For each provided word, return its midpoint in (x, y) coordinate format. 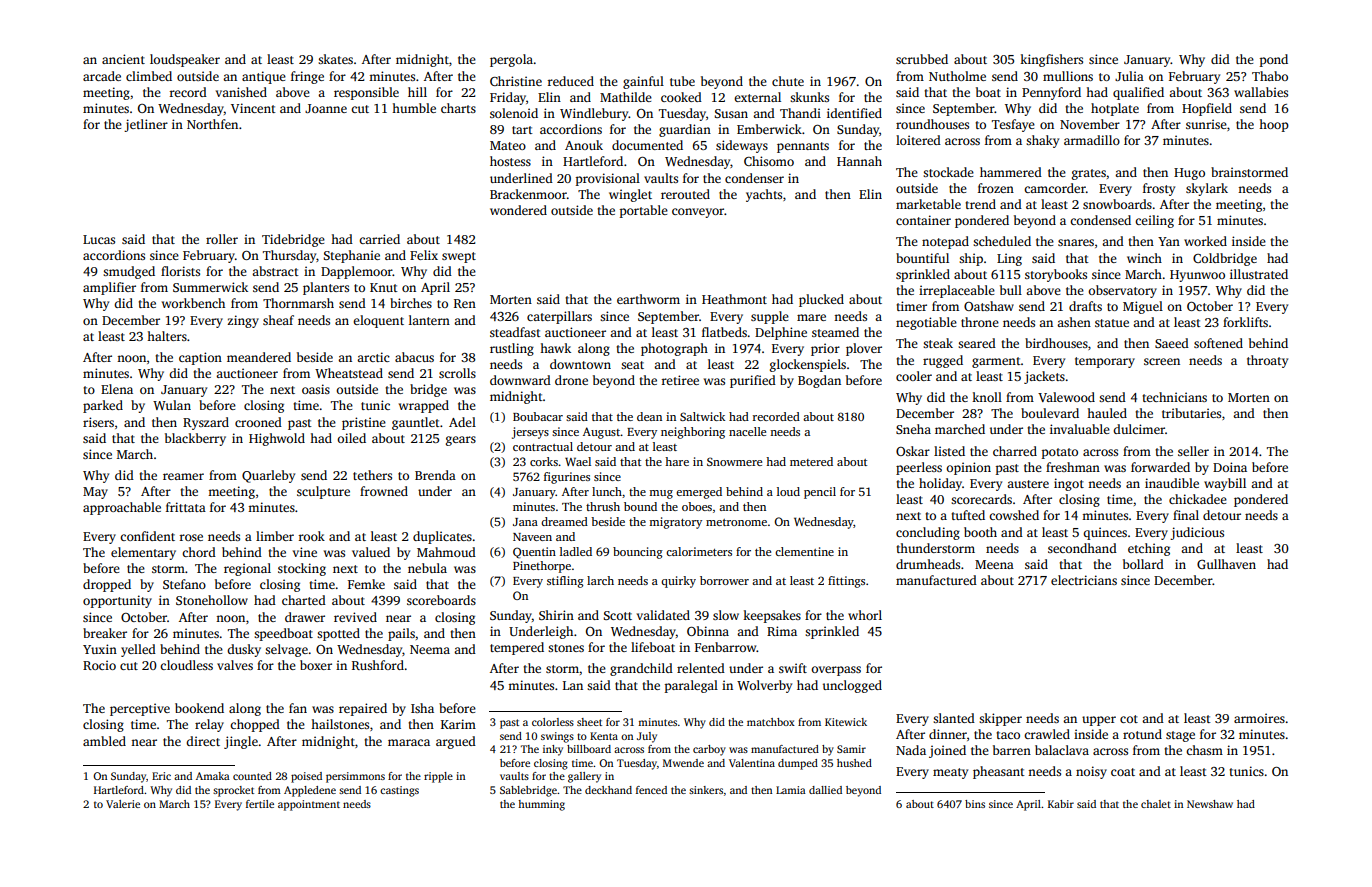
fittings (846, 582)
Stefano (184, 584)
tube (682, 81)
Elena (117, 389)
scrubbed (922, 59)
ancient (123, 59)
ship (971, 259)
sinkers (706, 790)
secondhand (1082, 548)
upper (1099, 721)
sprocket (233, 791)
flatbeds (724, 332)
